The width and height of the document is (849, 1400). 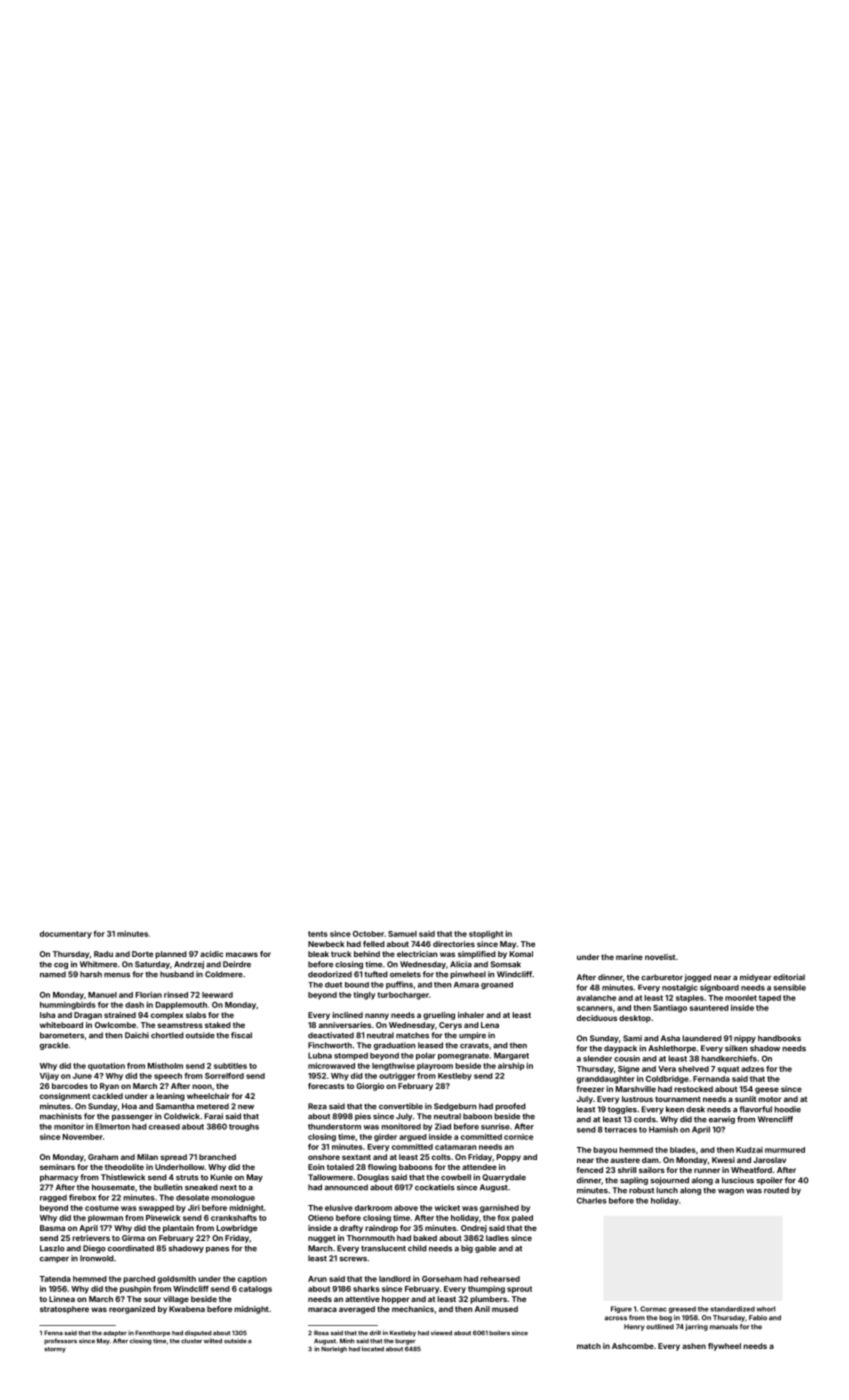 What do you see at coordinates (776, 1190) in the document?
I see `routed` at bounding box center [776, 1190].
